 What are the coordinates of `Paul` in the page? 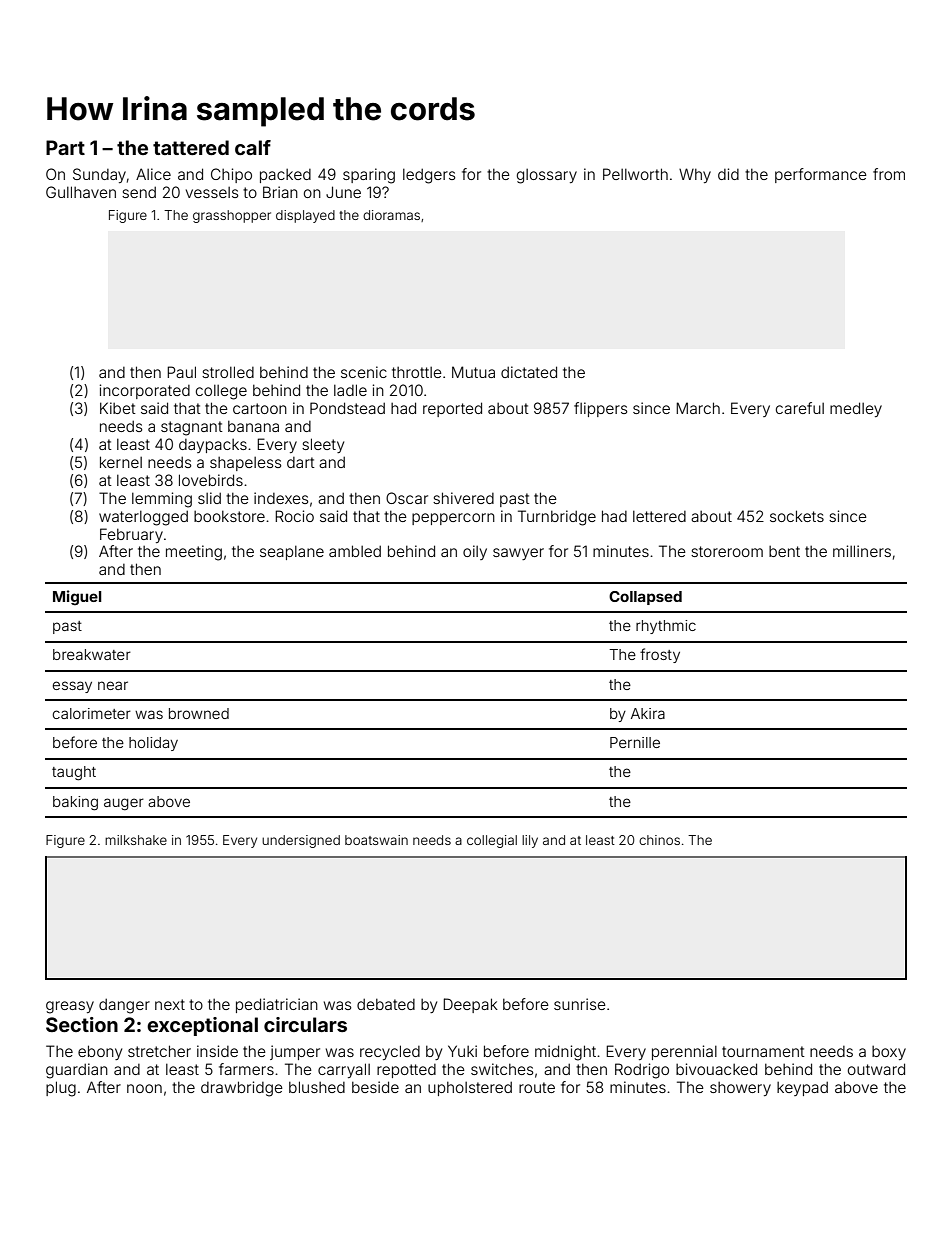 It's located at (181, 372).
